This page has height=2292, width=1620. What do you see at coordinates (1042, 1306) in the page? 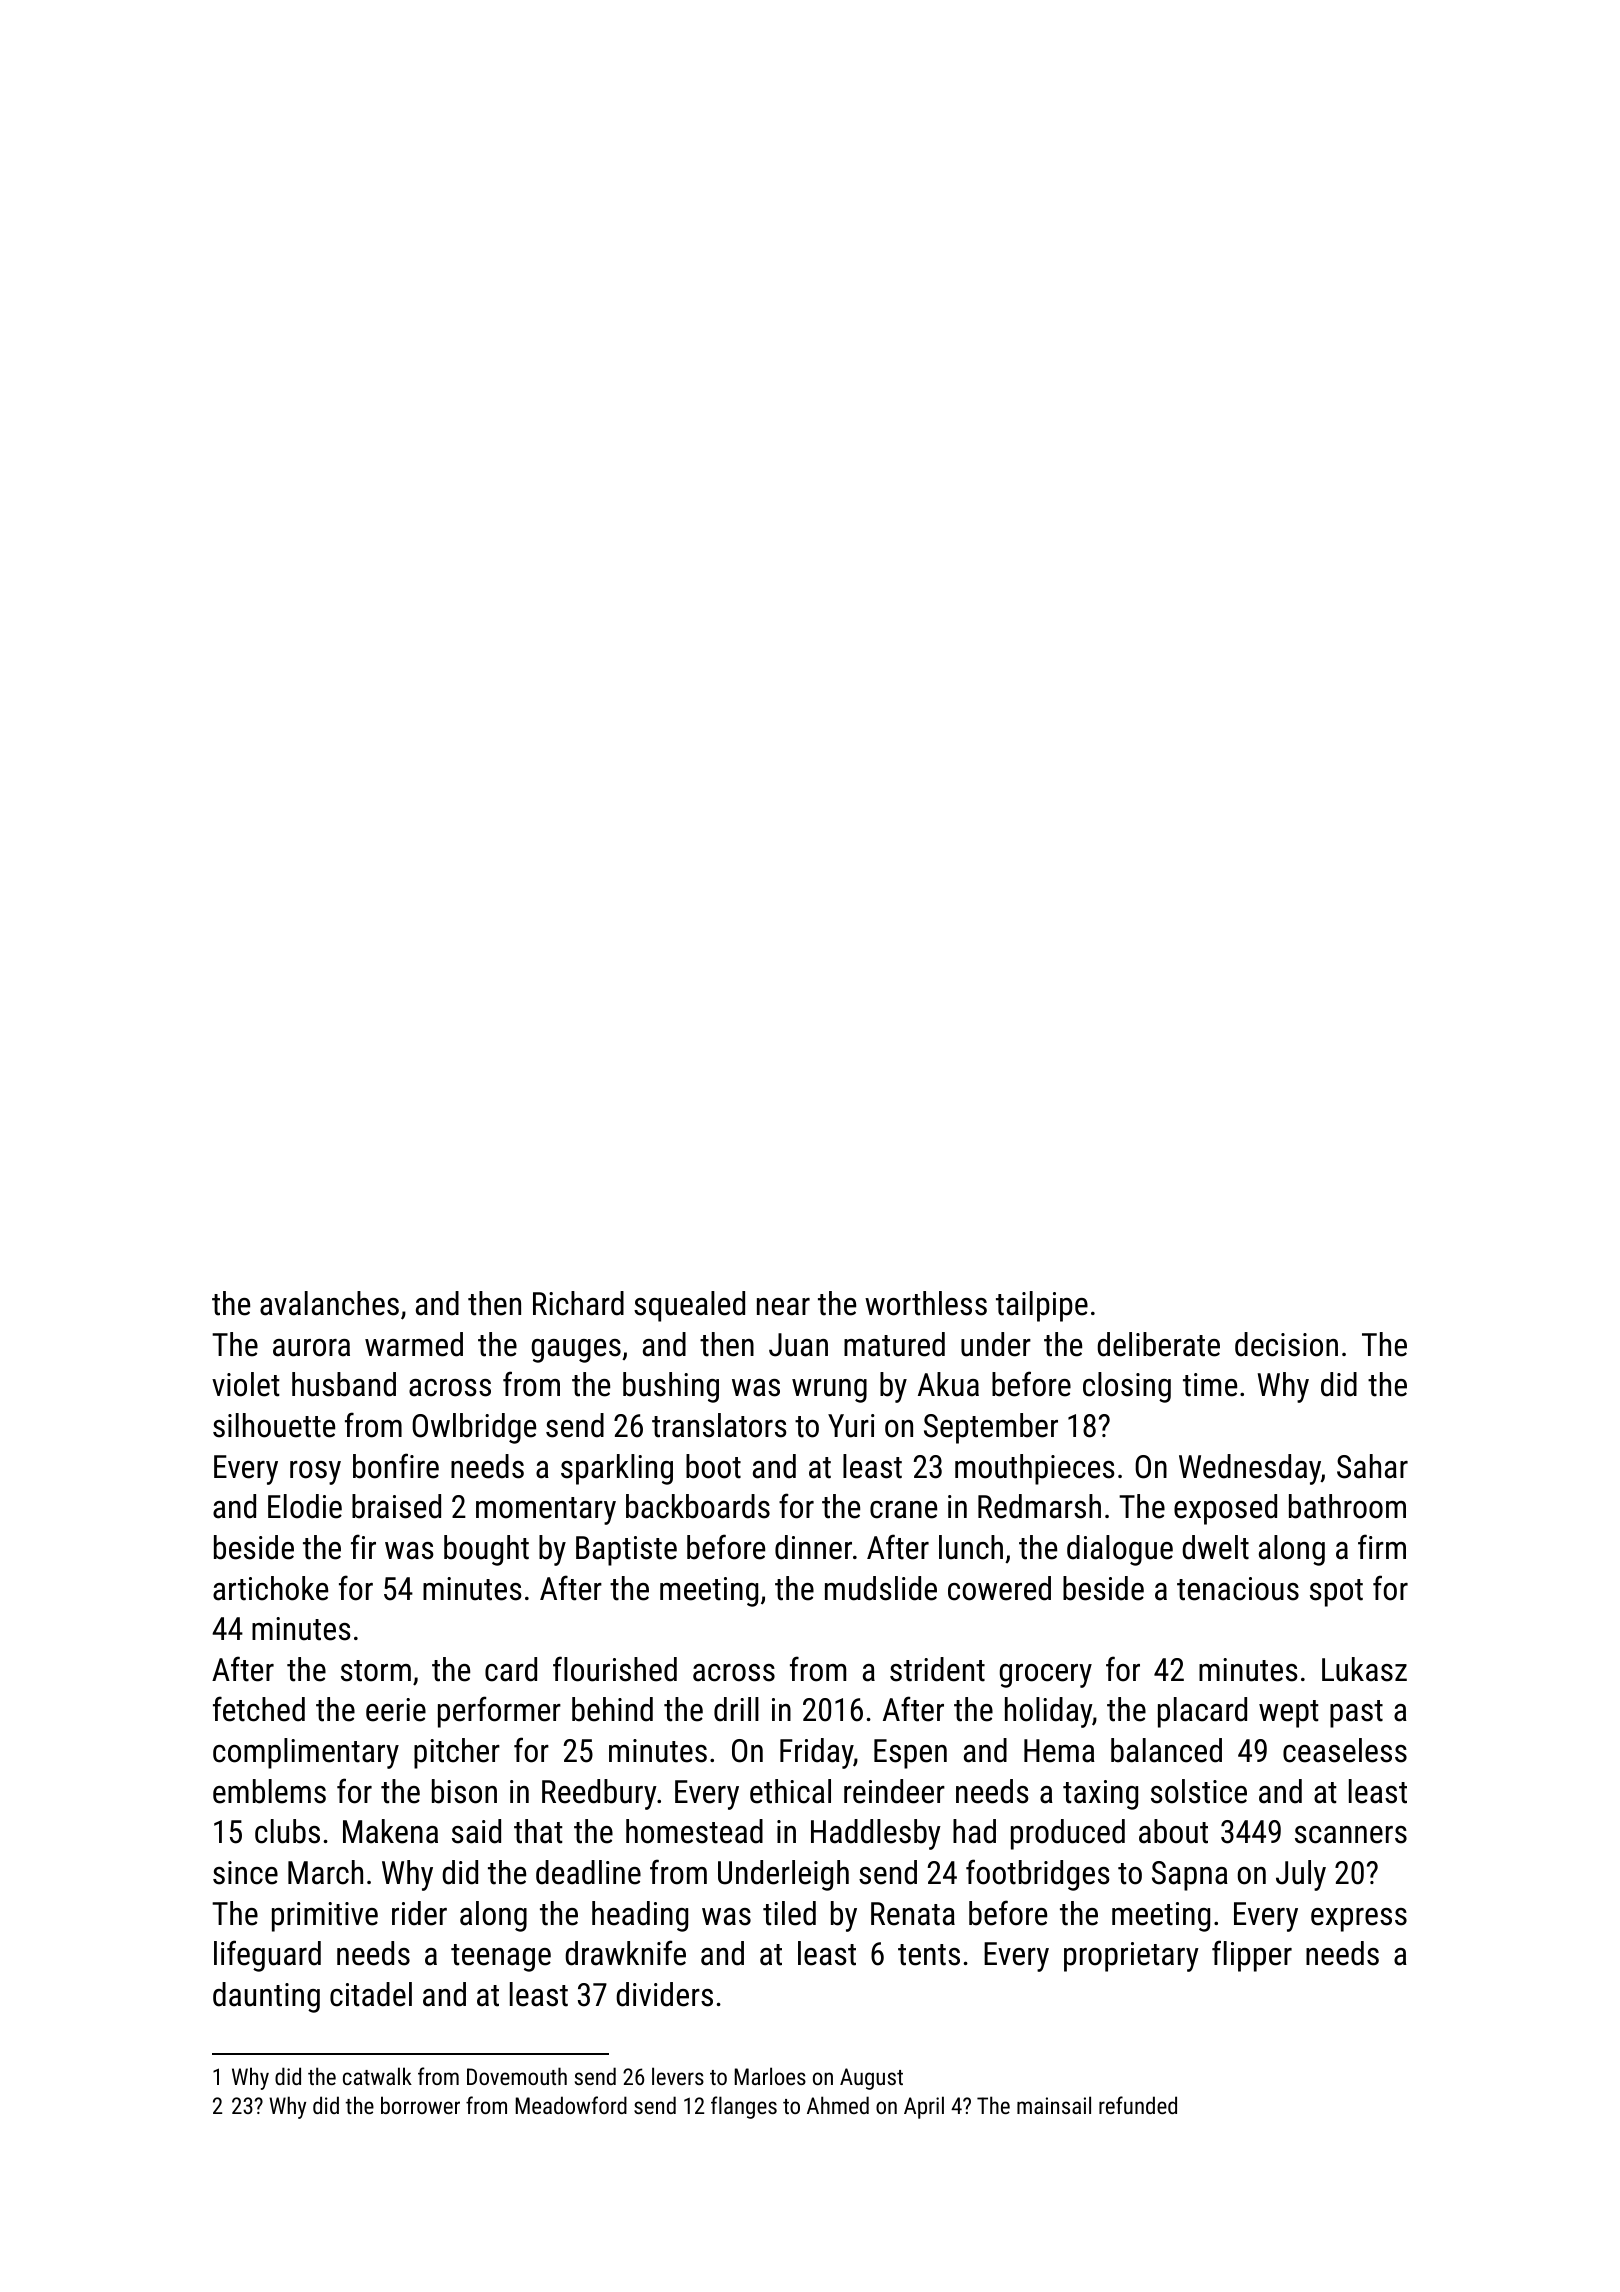
I see `tailpipe` at bounding box center [1042, 1306].
